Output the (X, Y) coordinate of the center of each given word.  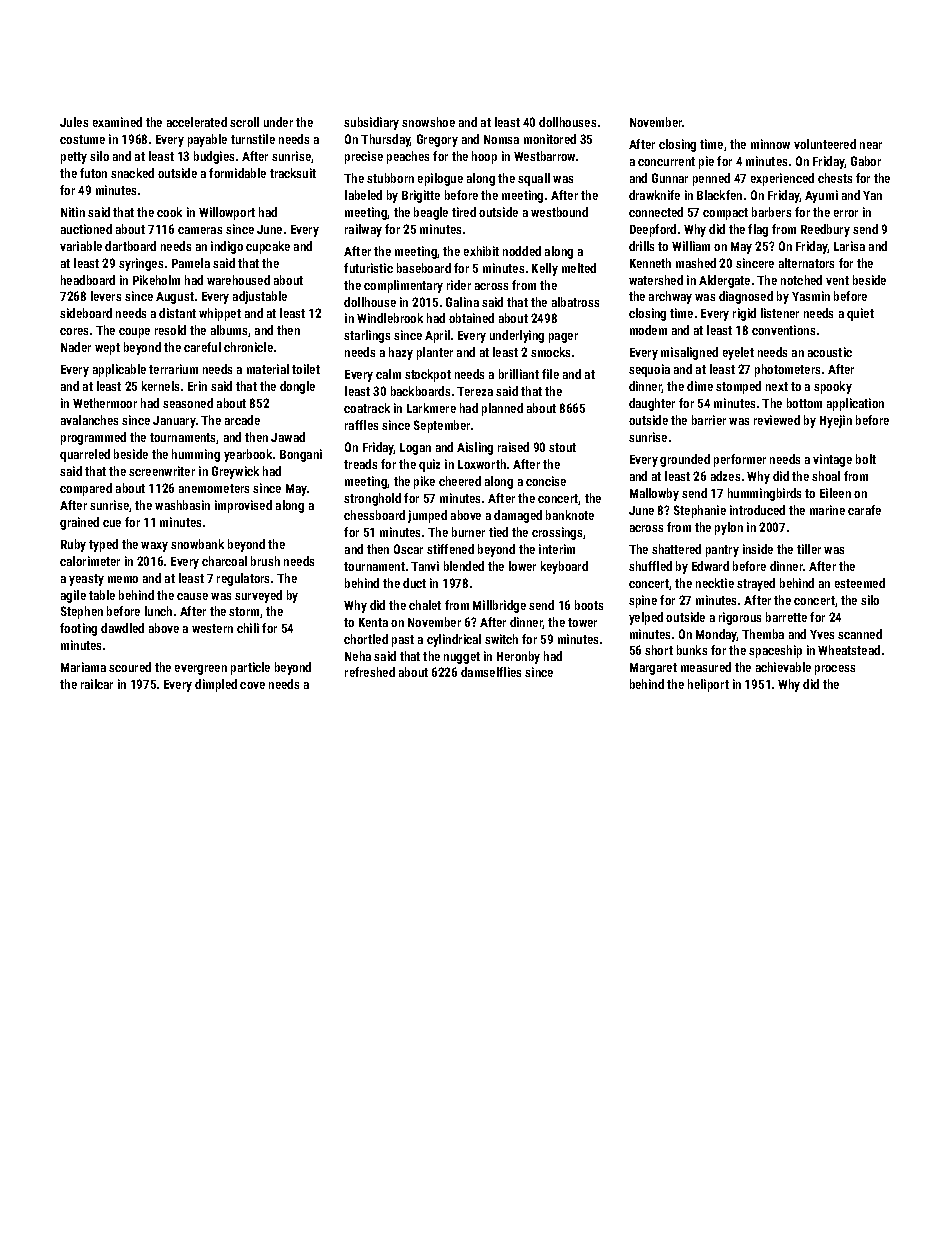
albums (230, 331)
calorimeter (90, 561)
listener (780, 313)
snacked (132, 173)
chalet (425, 605)
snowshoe (428, 122)
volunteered (825, 144)
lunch (158, 611)
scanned (860, 634)
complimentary (403, 286)
